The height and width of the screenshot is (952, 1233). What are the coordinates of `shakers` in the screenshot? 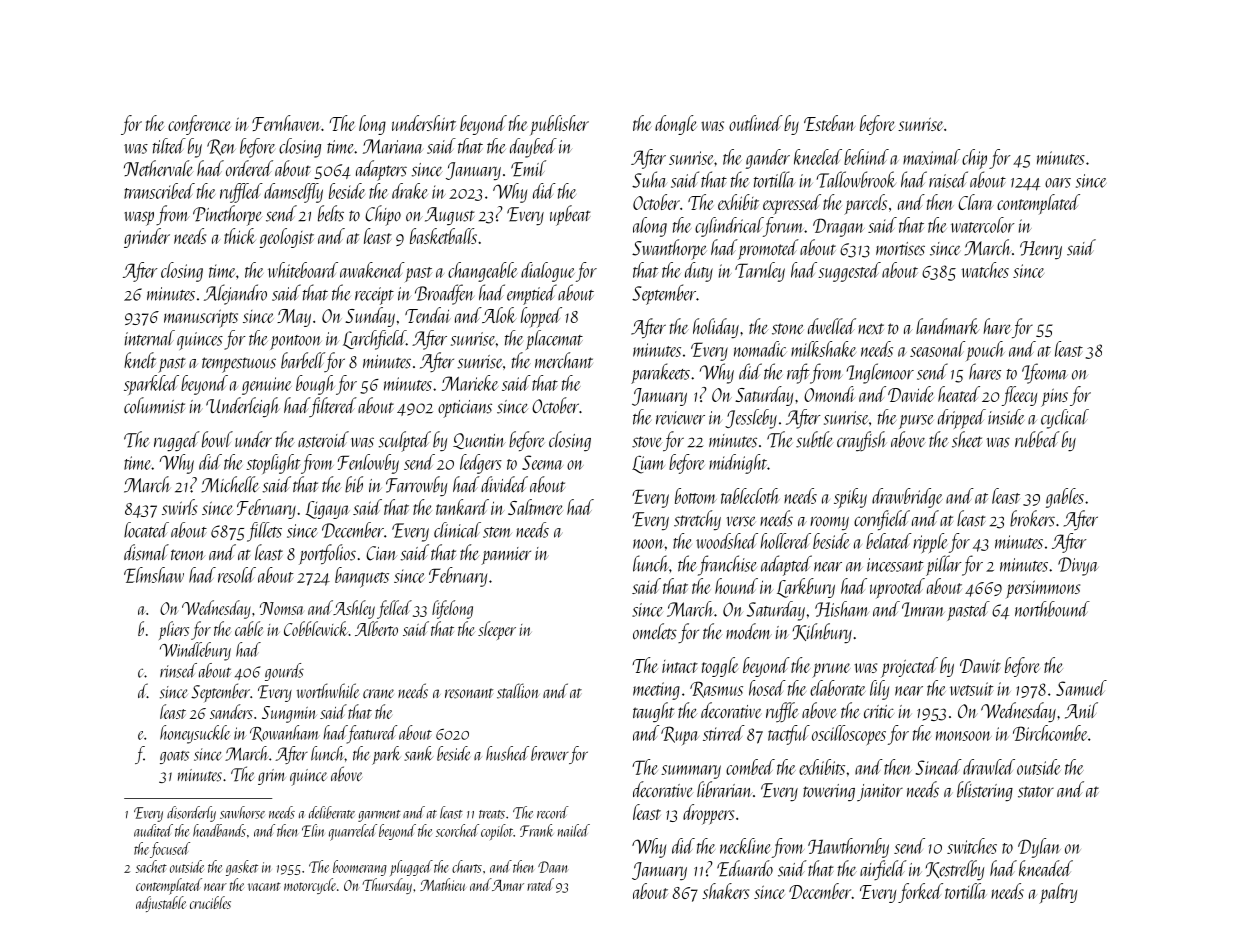 It's located at (725, 891).
